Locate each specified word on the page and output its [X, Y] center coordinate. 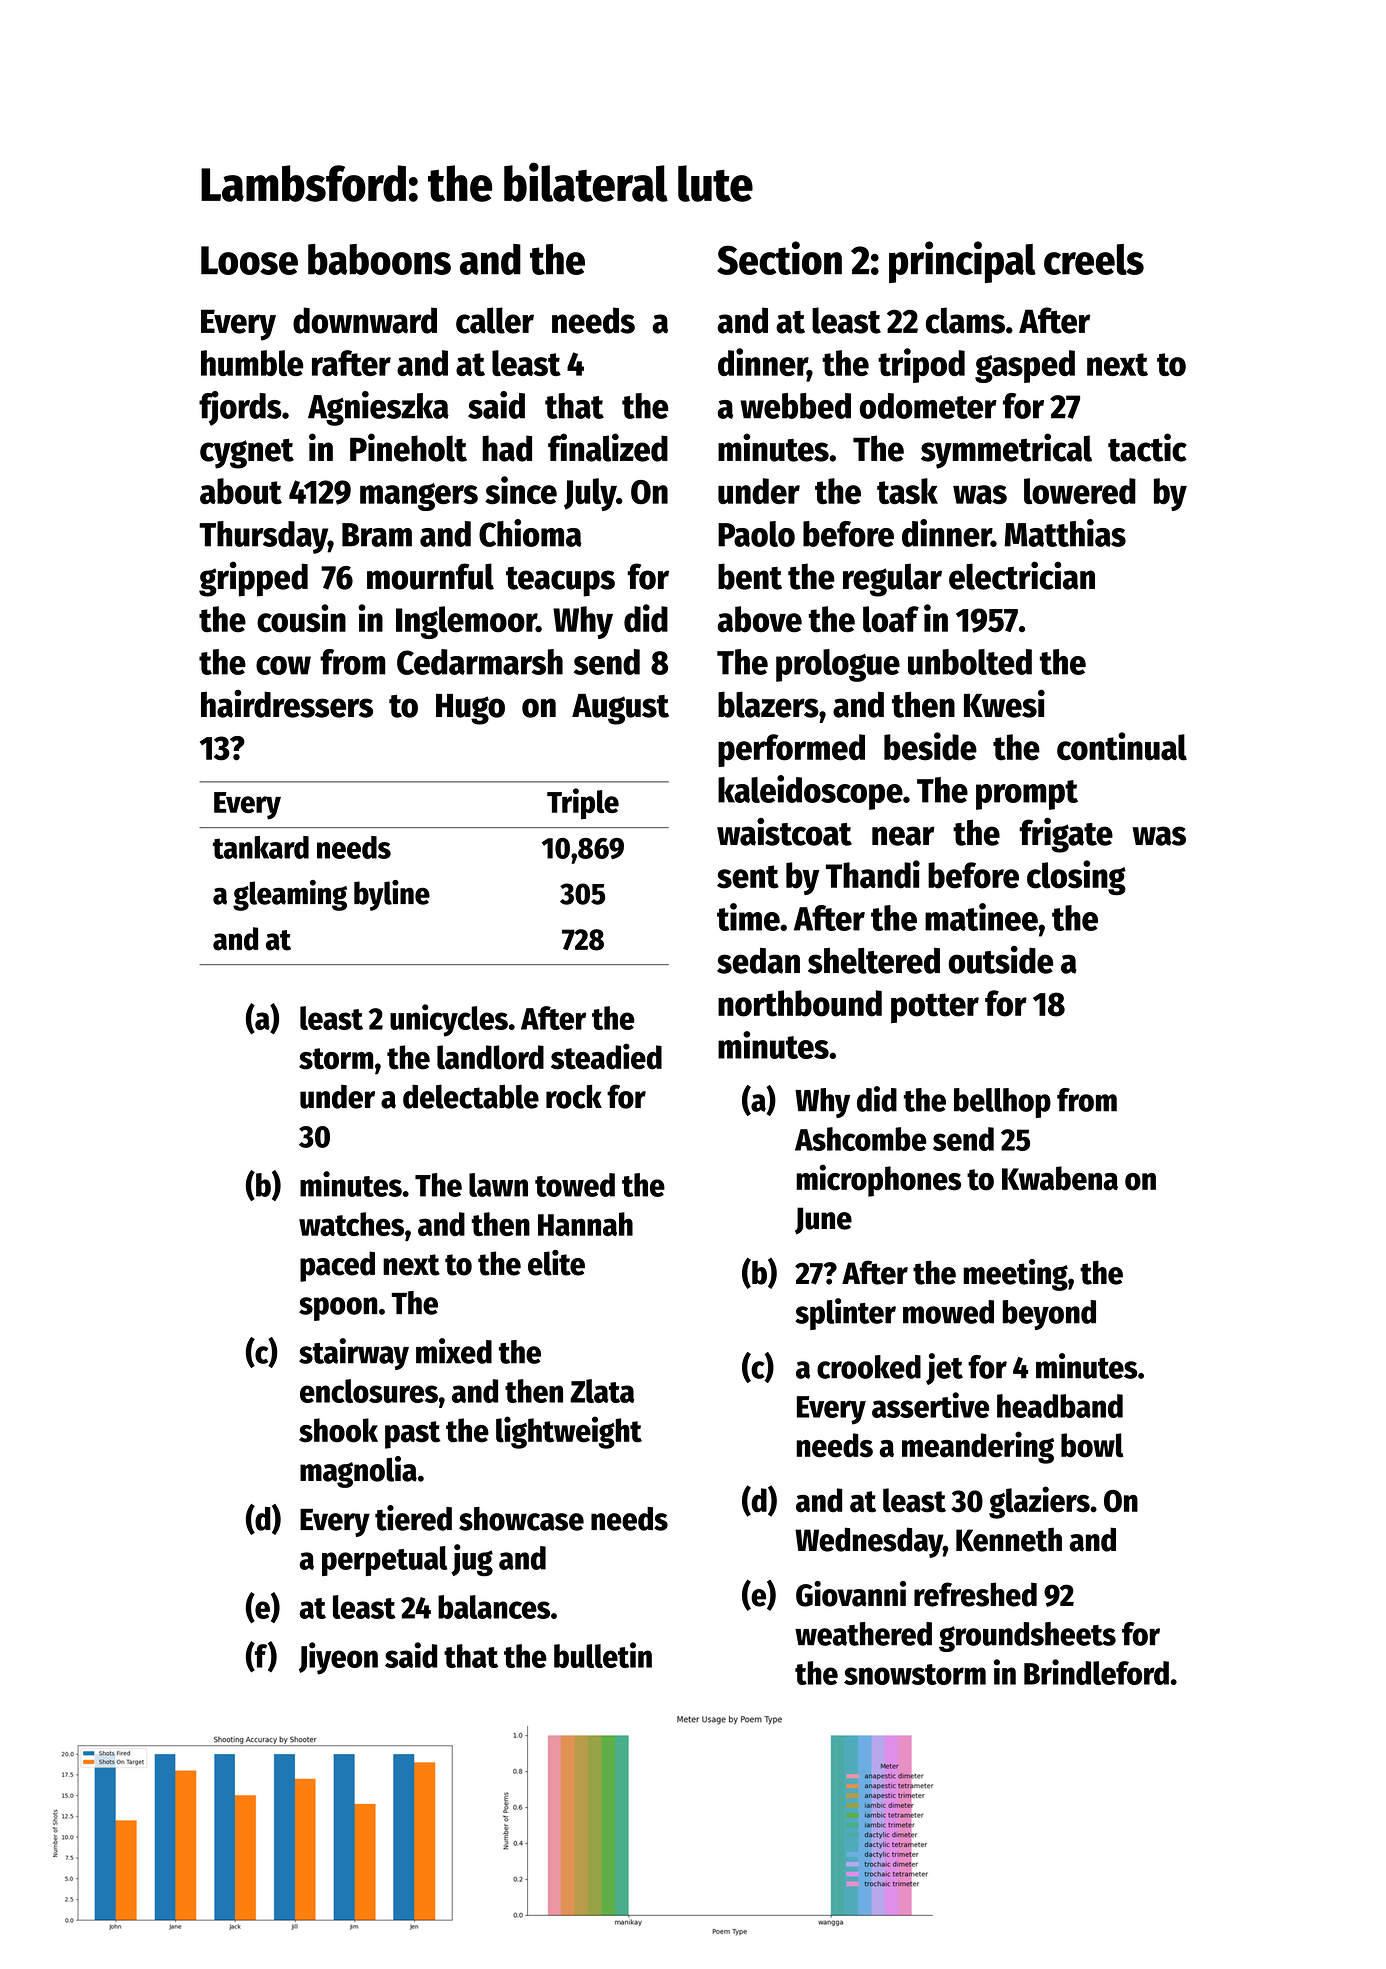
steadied [606, 1056]
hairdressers [287, 703]
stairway [354, 1354]
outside [1001, 960]
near [903, 836]
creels [1094, 259]
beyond [1049, 1315]
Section [779, 258]
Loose [249, 260]
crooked [869, 1367]
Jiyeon [338, 1658]
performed [791, 750]
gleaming [290, 895]
